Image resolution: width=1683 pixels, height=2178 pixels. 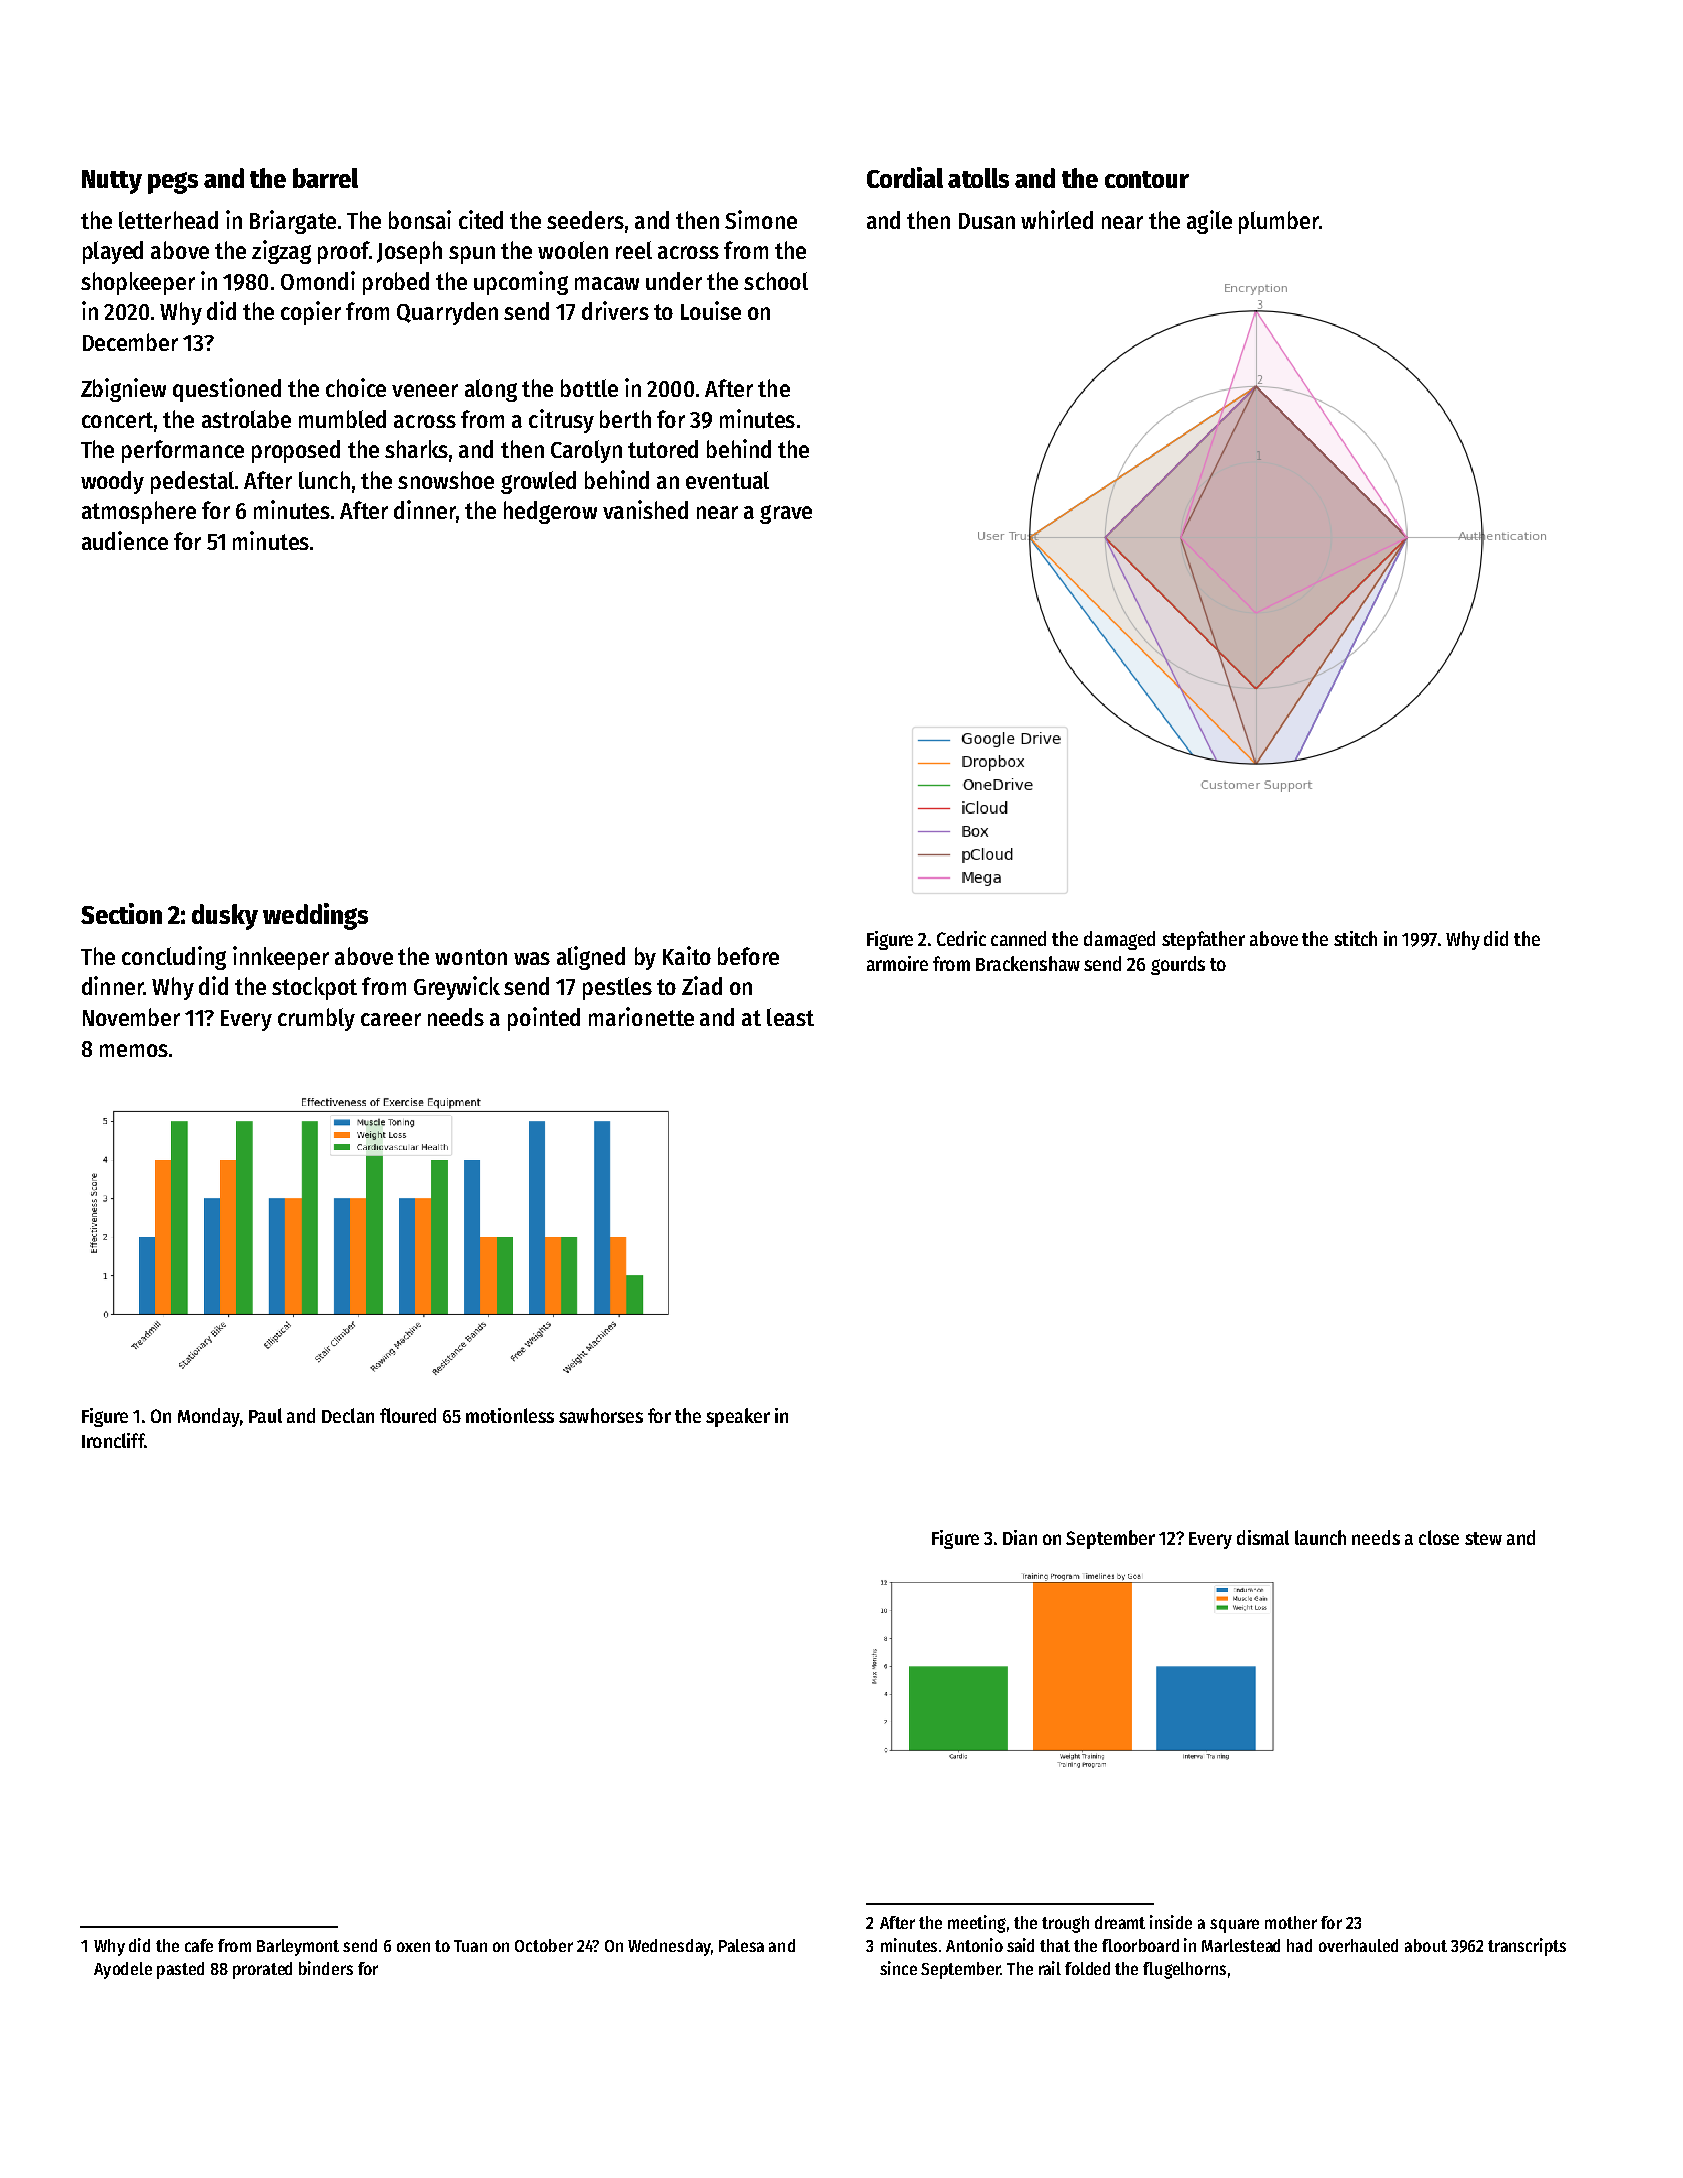 I want to click on speaker, so click(x=738, y=1417).
